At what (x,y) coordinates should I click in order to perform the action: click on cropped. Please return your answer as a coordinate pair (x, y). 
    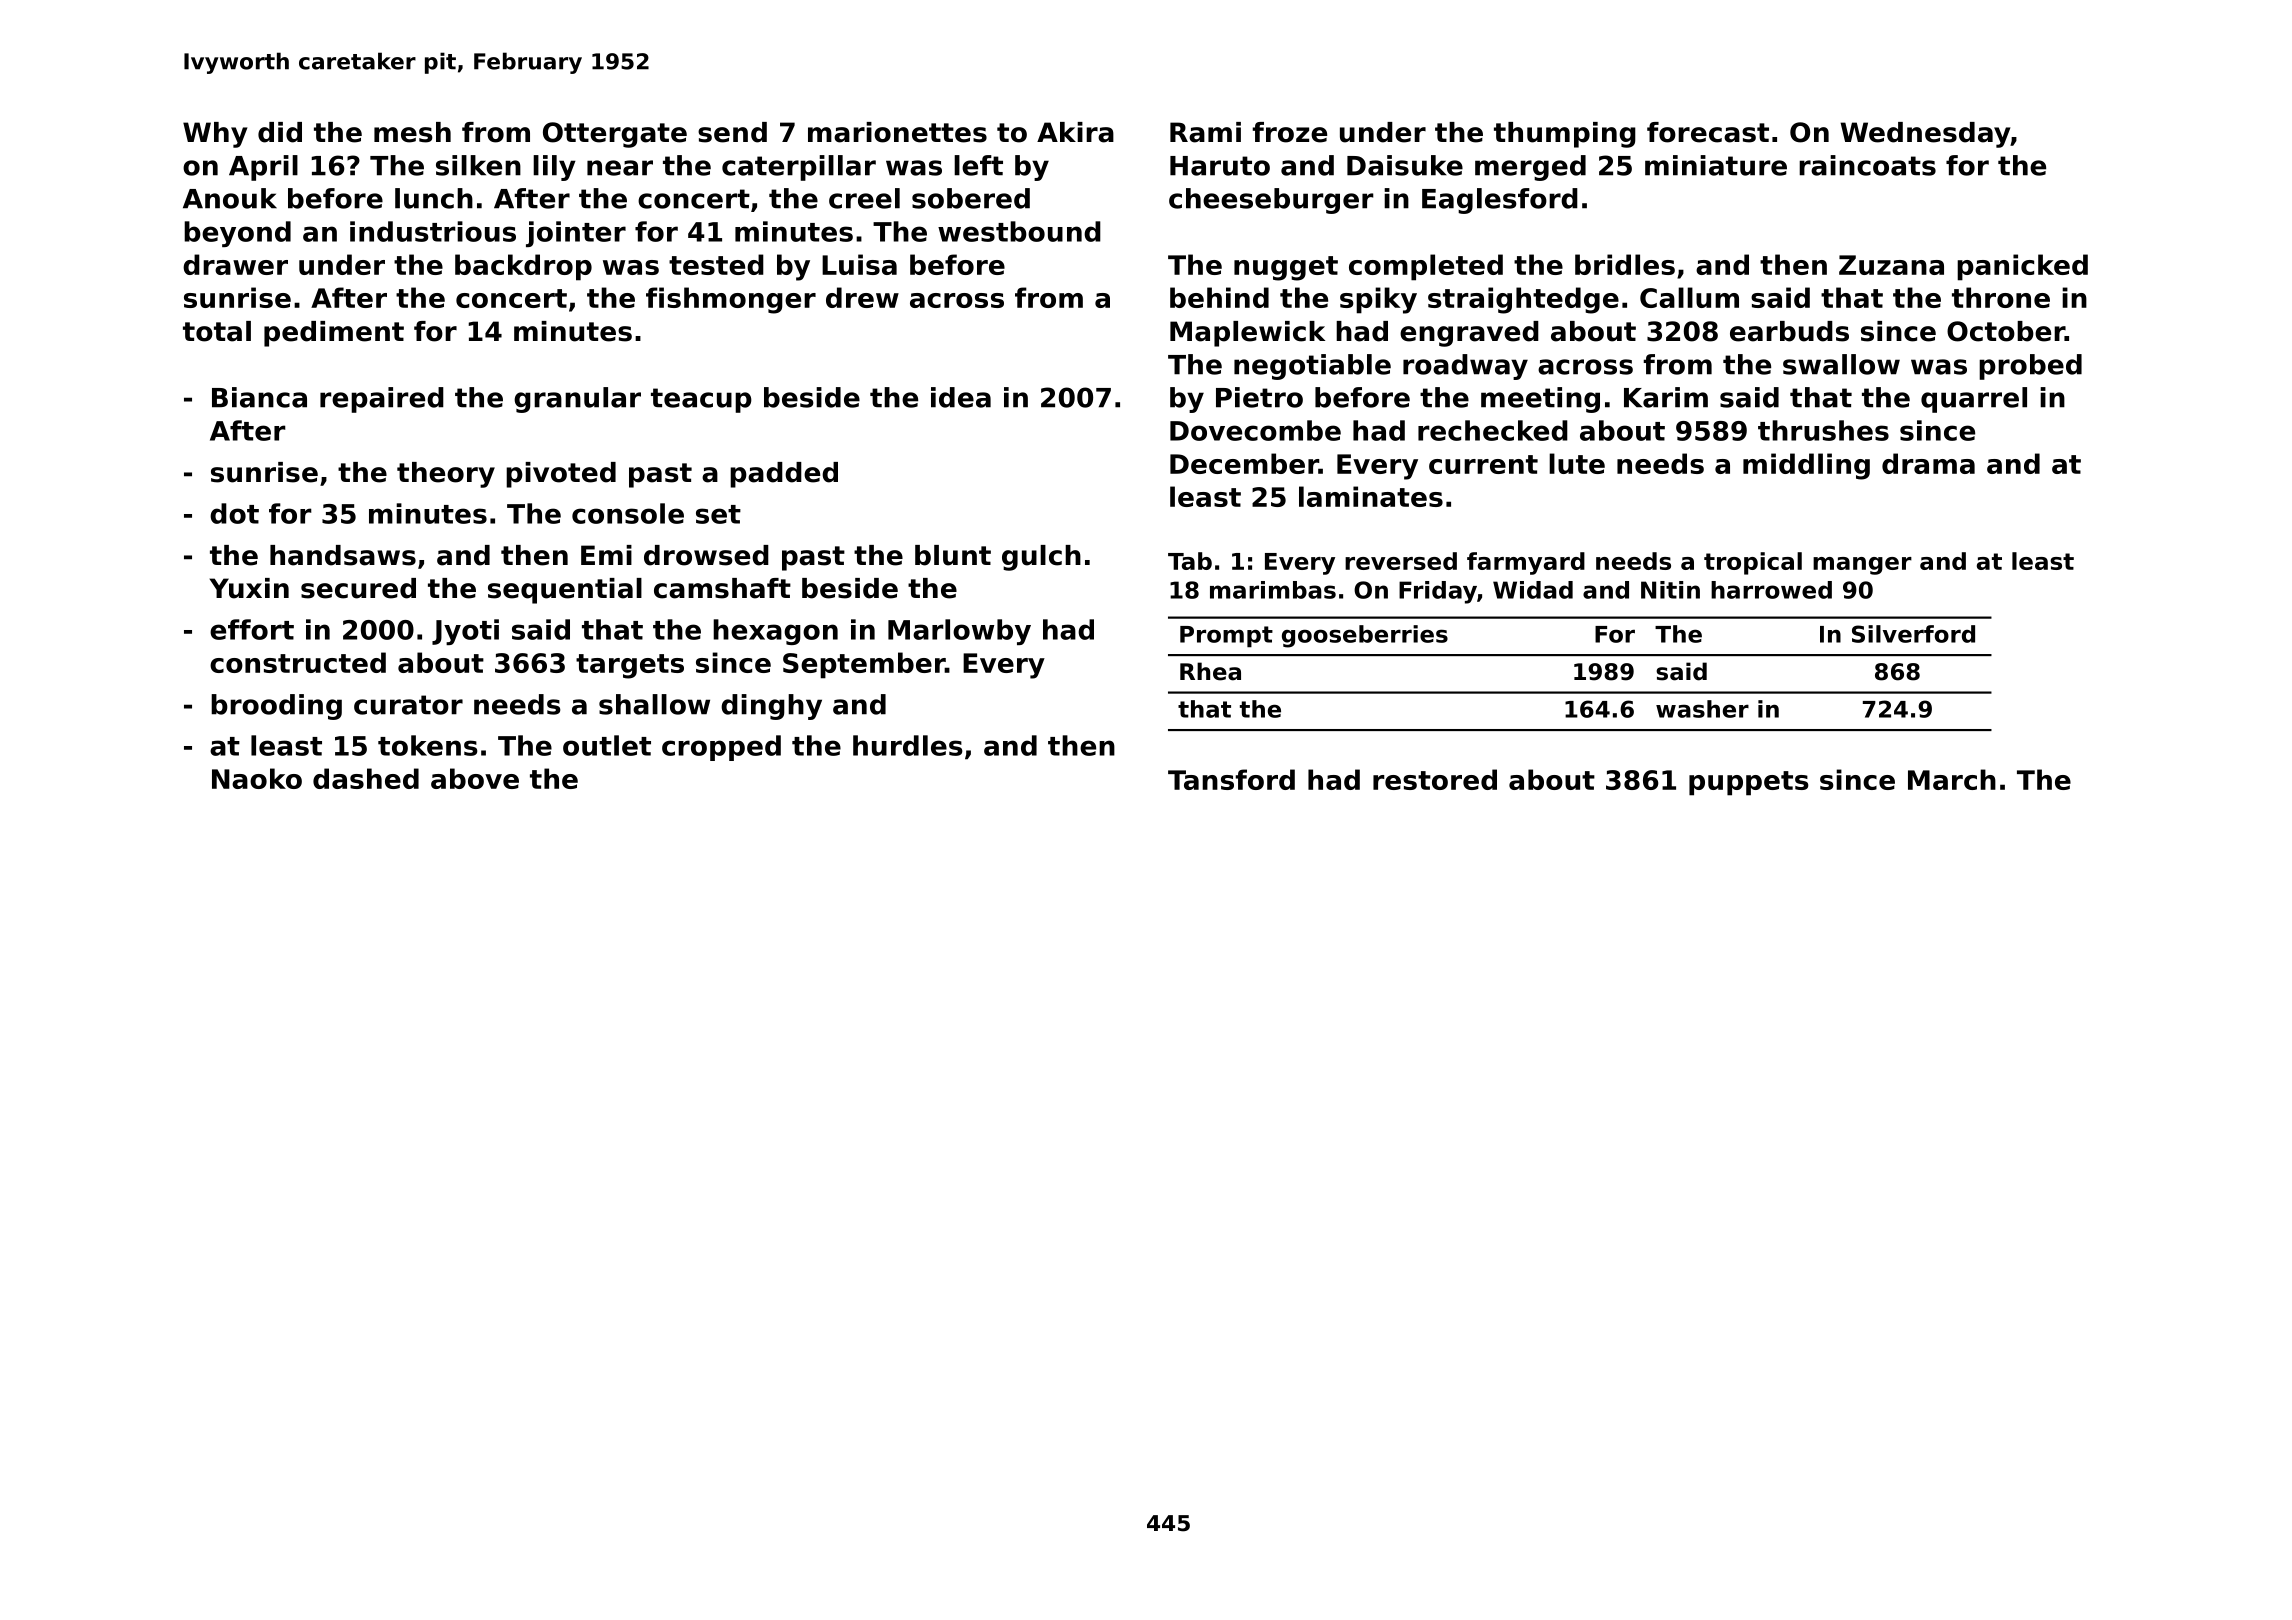
    Looking at the image, I should click on (721, 748).
